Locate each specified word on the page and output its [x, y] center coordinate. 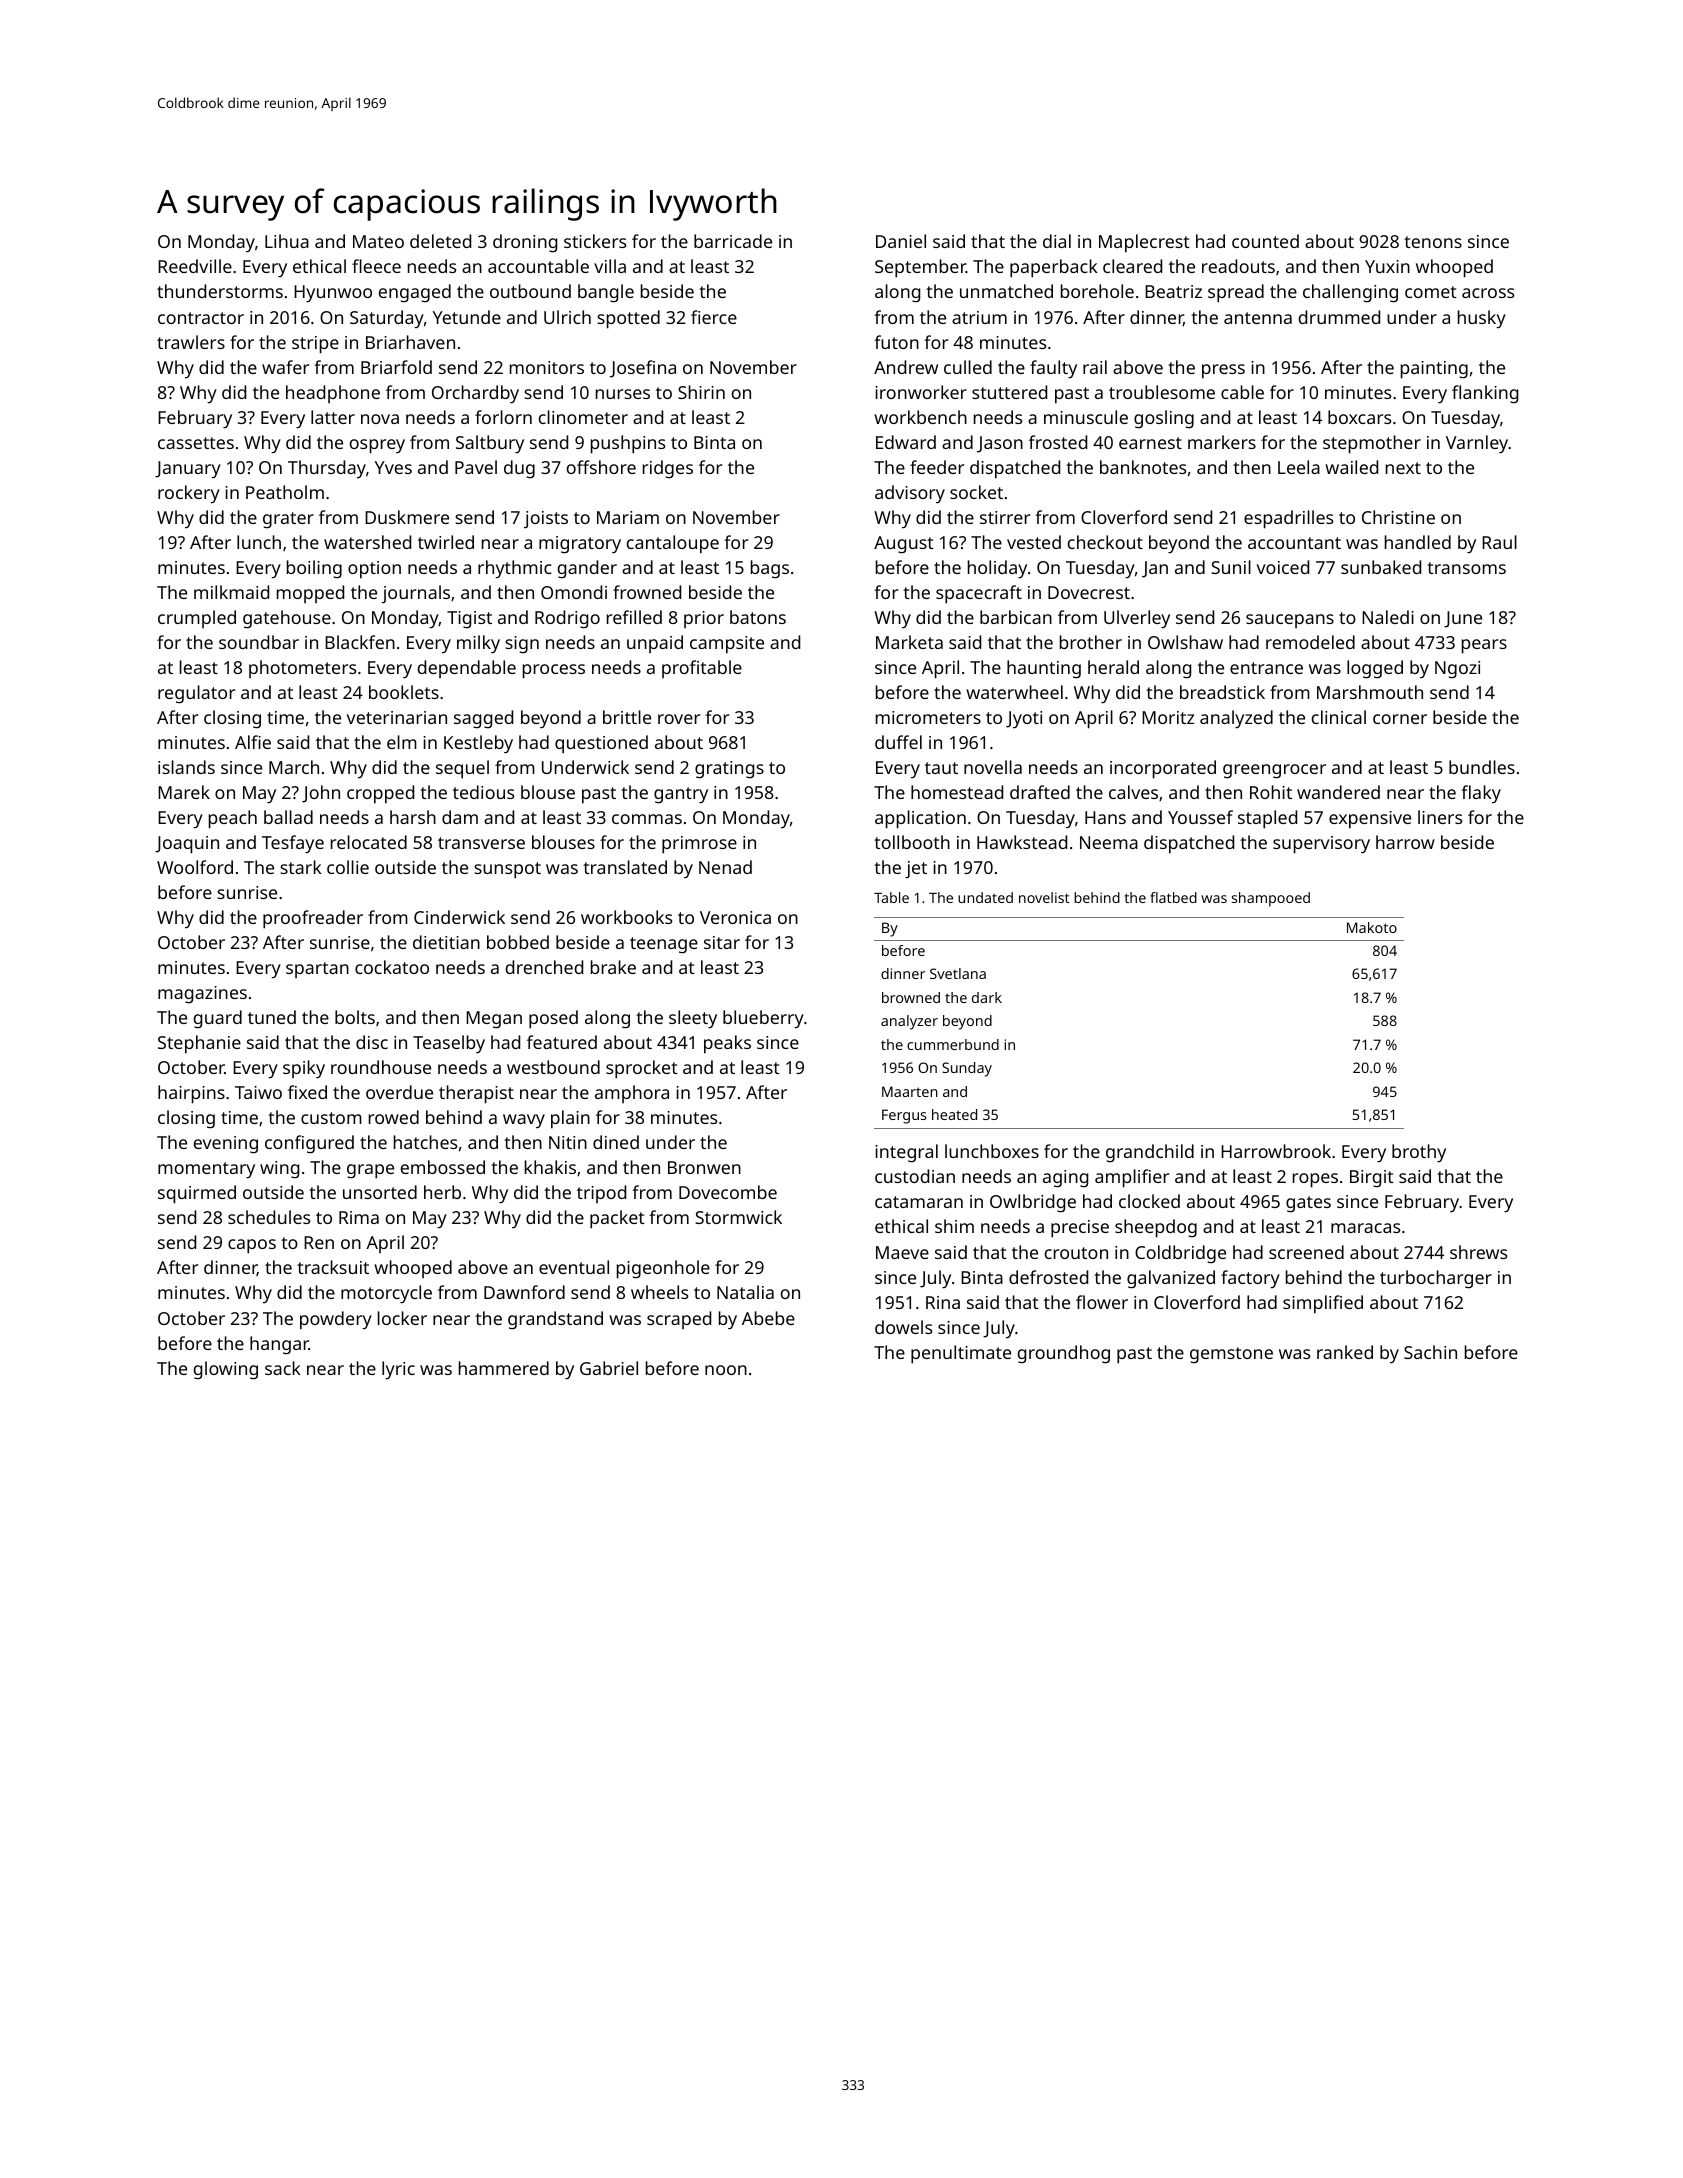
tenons [1433, 242]
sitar [722, 942]
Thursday [327, 469]
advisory [910, 494]
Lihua [287, 241]
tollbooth [912, 842]
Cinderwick [459, 917]
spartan [317, 970]
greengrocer [1274, 771]
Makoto [1372, 927]
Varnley [1477, 444]
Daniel [901, 241]
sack [283, 1368]
